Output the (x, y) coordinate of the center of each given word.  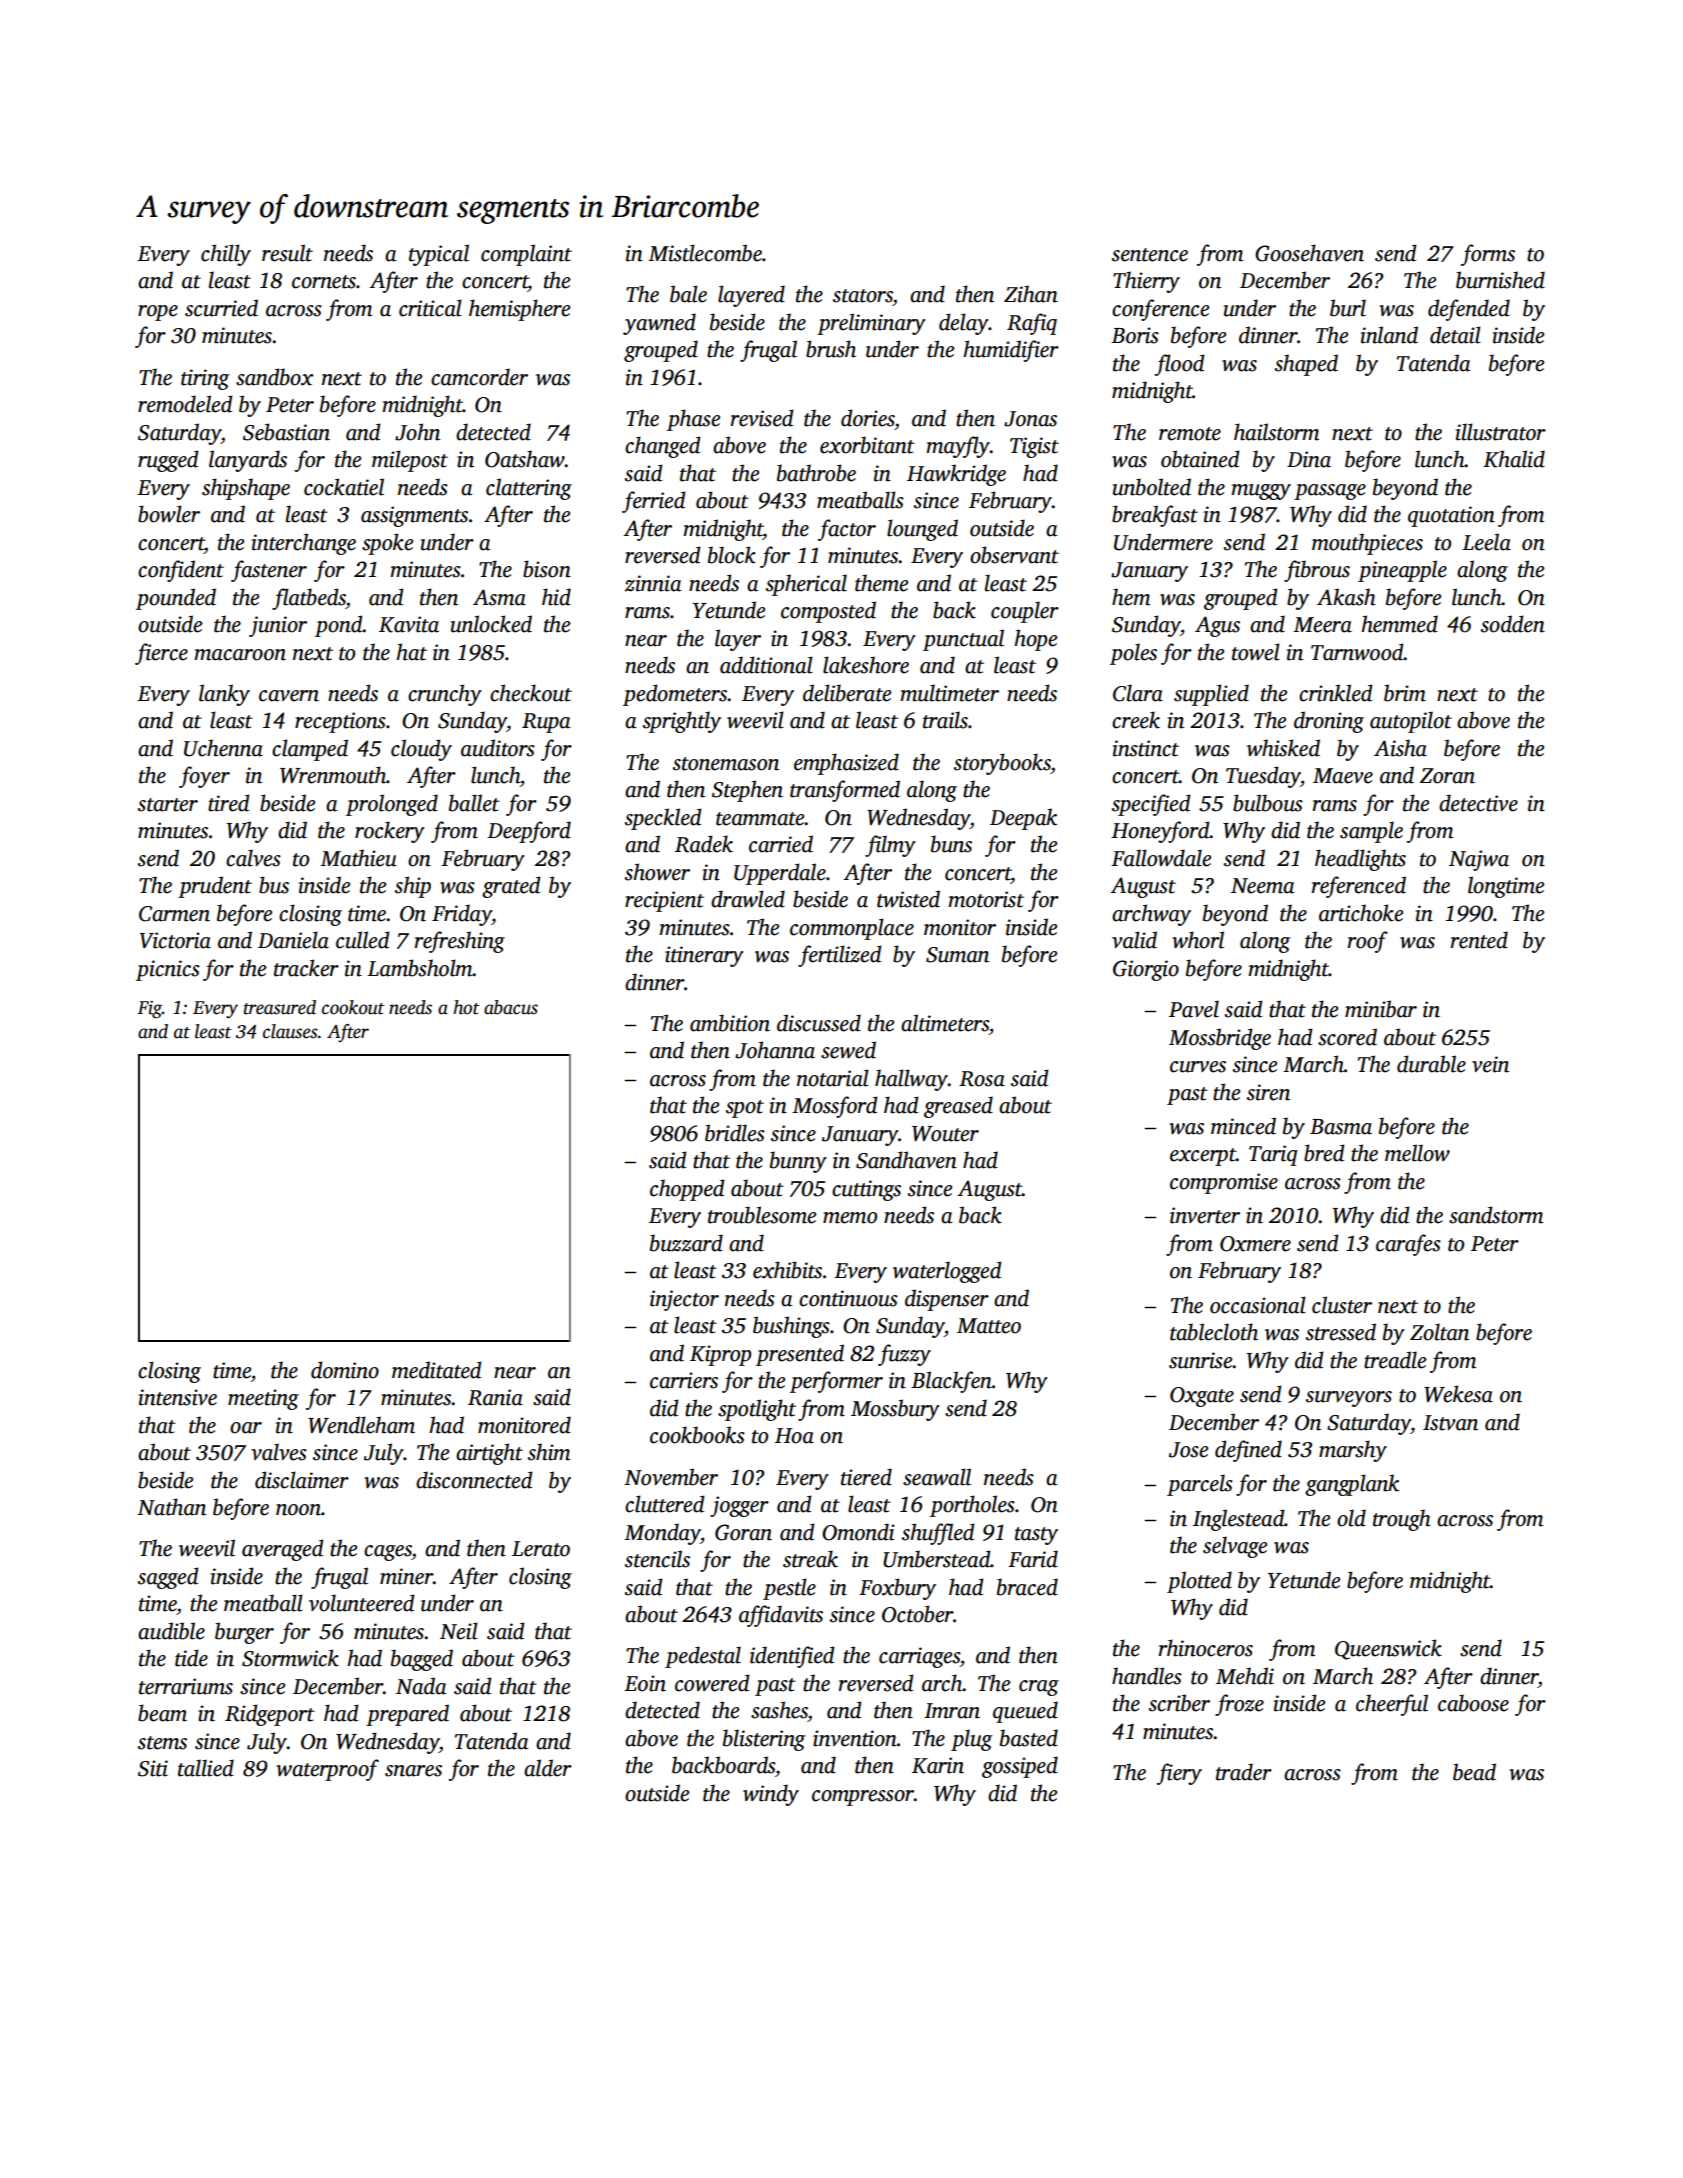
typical (439, 255)
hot (466, 1007)
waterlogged (947, 1272)
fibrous (1317, 571)
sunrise (1201, 1360)
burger (244, 1633)
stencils (657, 1559)
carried (781, 844)
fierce (161, 654)
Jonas (1030, 419)
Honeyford (1160, 832)
